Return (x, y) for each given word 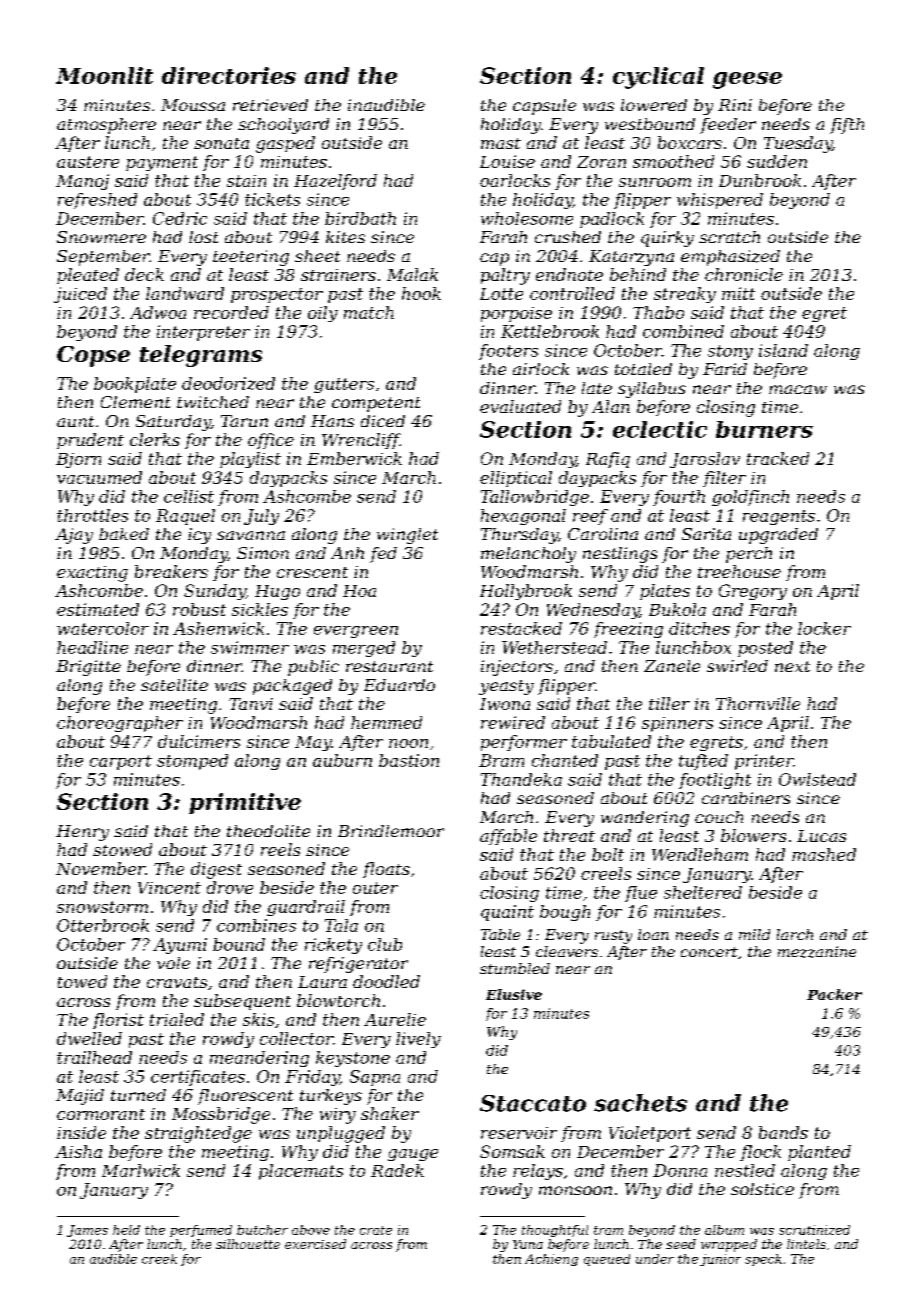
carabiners (746, 798)
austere (88, 162)
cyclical (658, 78)
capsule (544, 107)
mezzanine (817, 952)
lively (418, 1040)
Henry (82, 833)
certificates (198, 1078)
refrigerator (358, 965)
